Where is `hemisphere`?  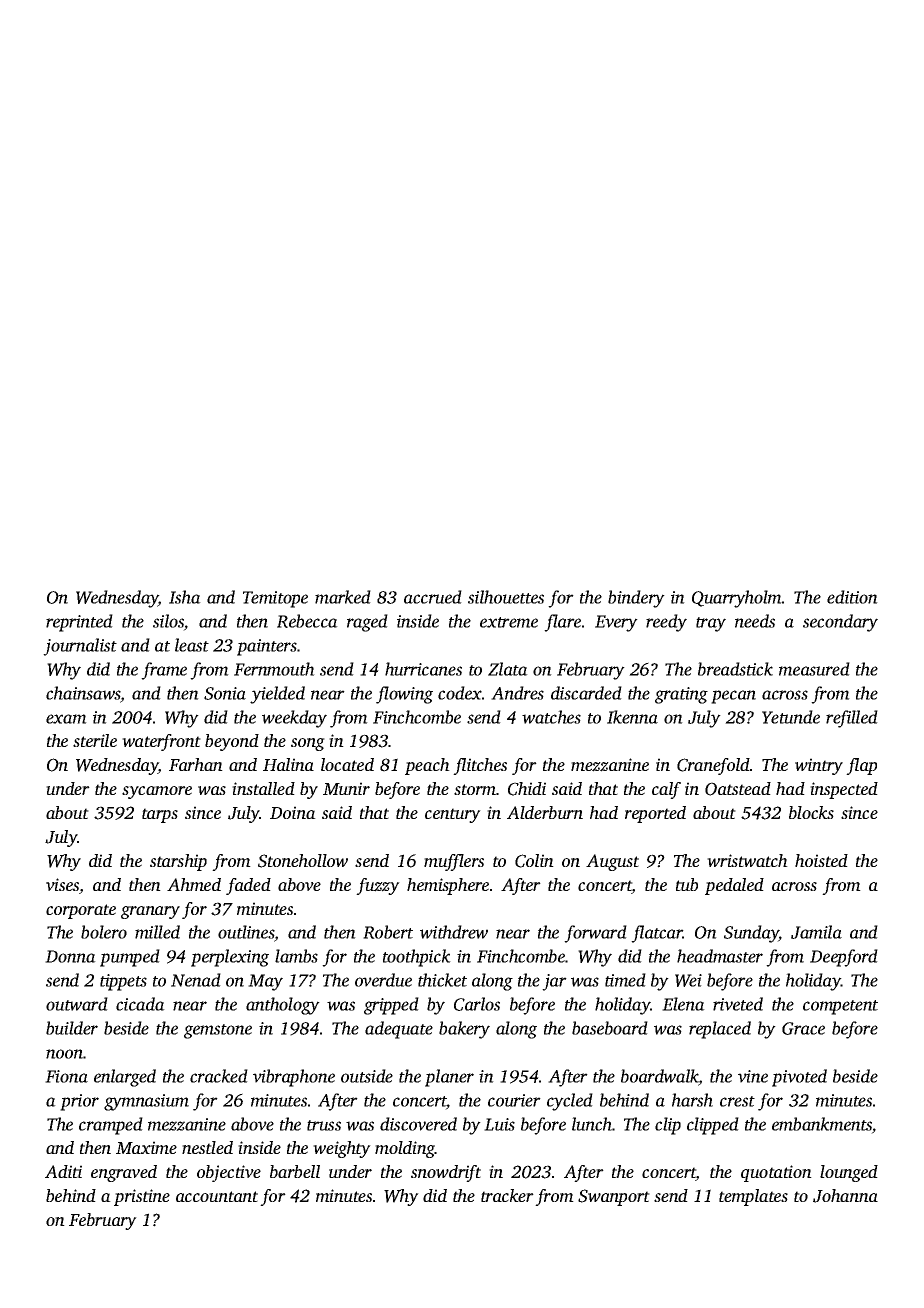
hemisphere is located at coordinates (448, 886).
